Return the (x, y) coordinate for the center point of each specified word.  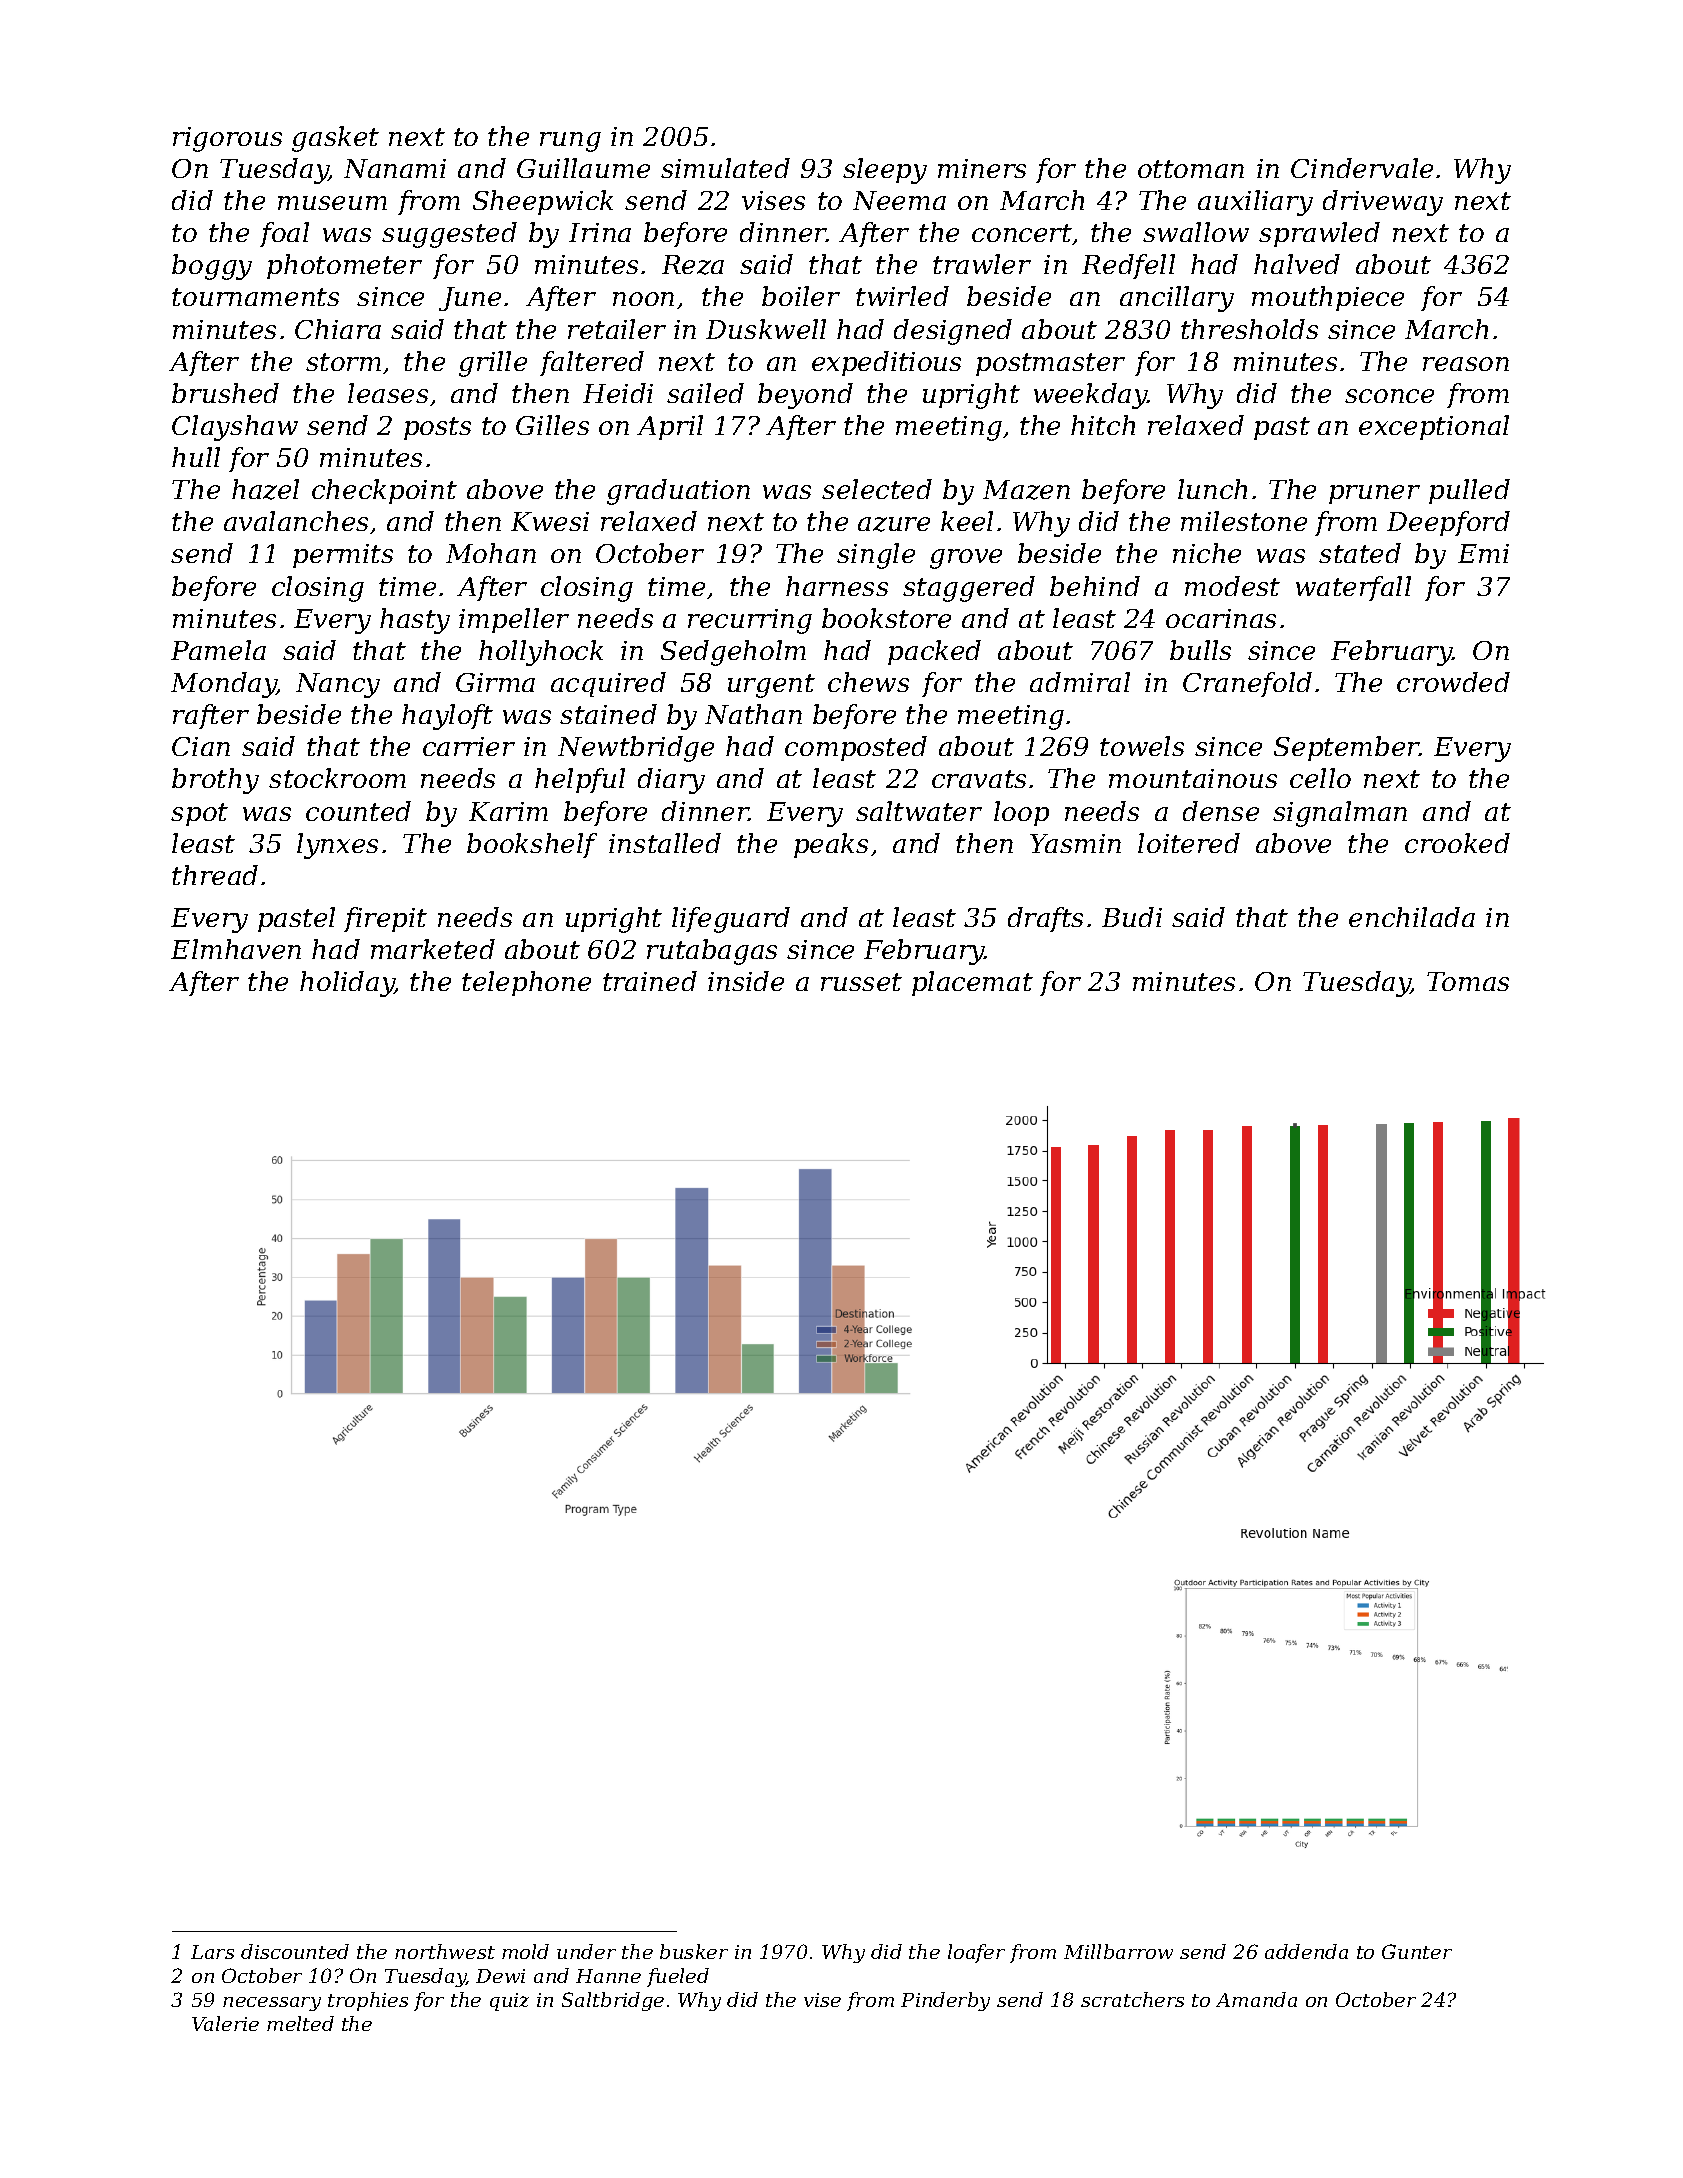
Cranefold (1247, 684)
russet (861, 982)
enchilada (1412, 917)
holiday (347, 984)
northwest (445, 1951)
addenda (1306, 1951)
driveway (1383, 203)
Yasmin (1075, 843)
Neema (899, 200)
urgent (771, 686)
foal (284, 234)
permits (343, 556)
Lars (212, 1952)
